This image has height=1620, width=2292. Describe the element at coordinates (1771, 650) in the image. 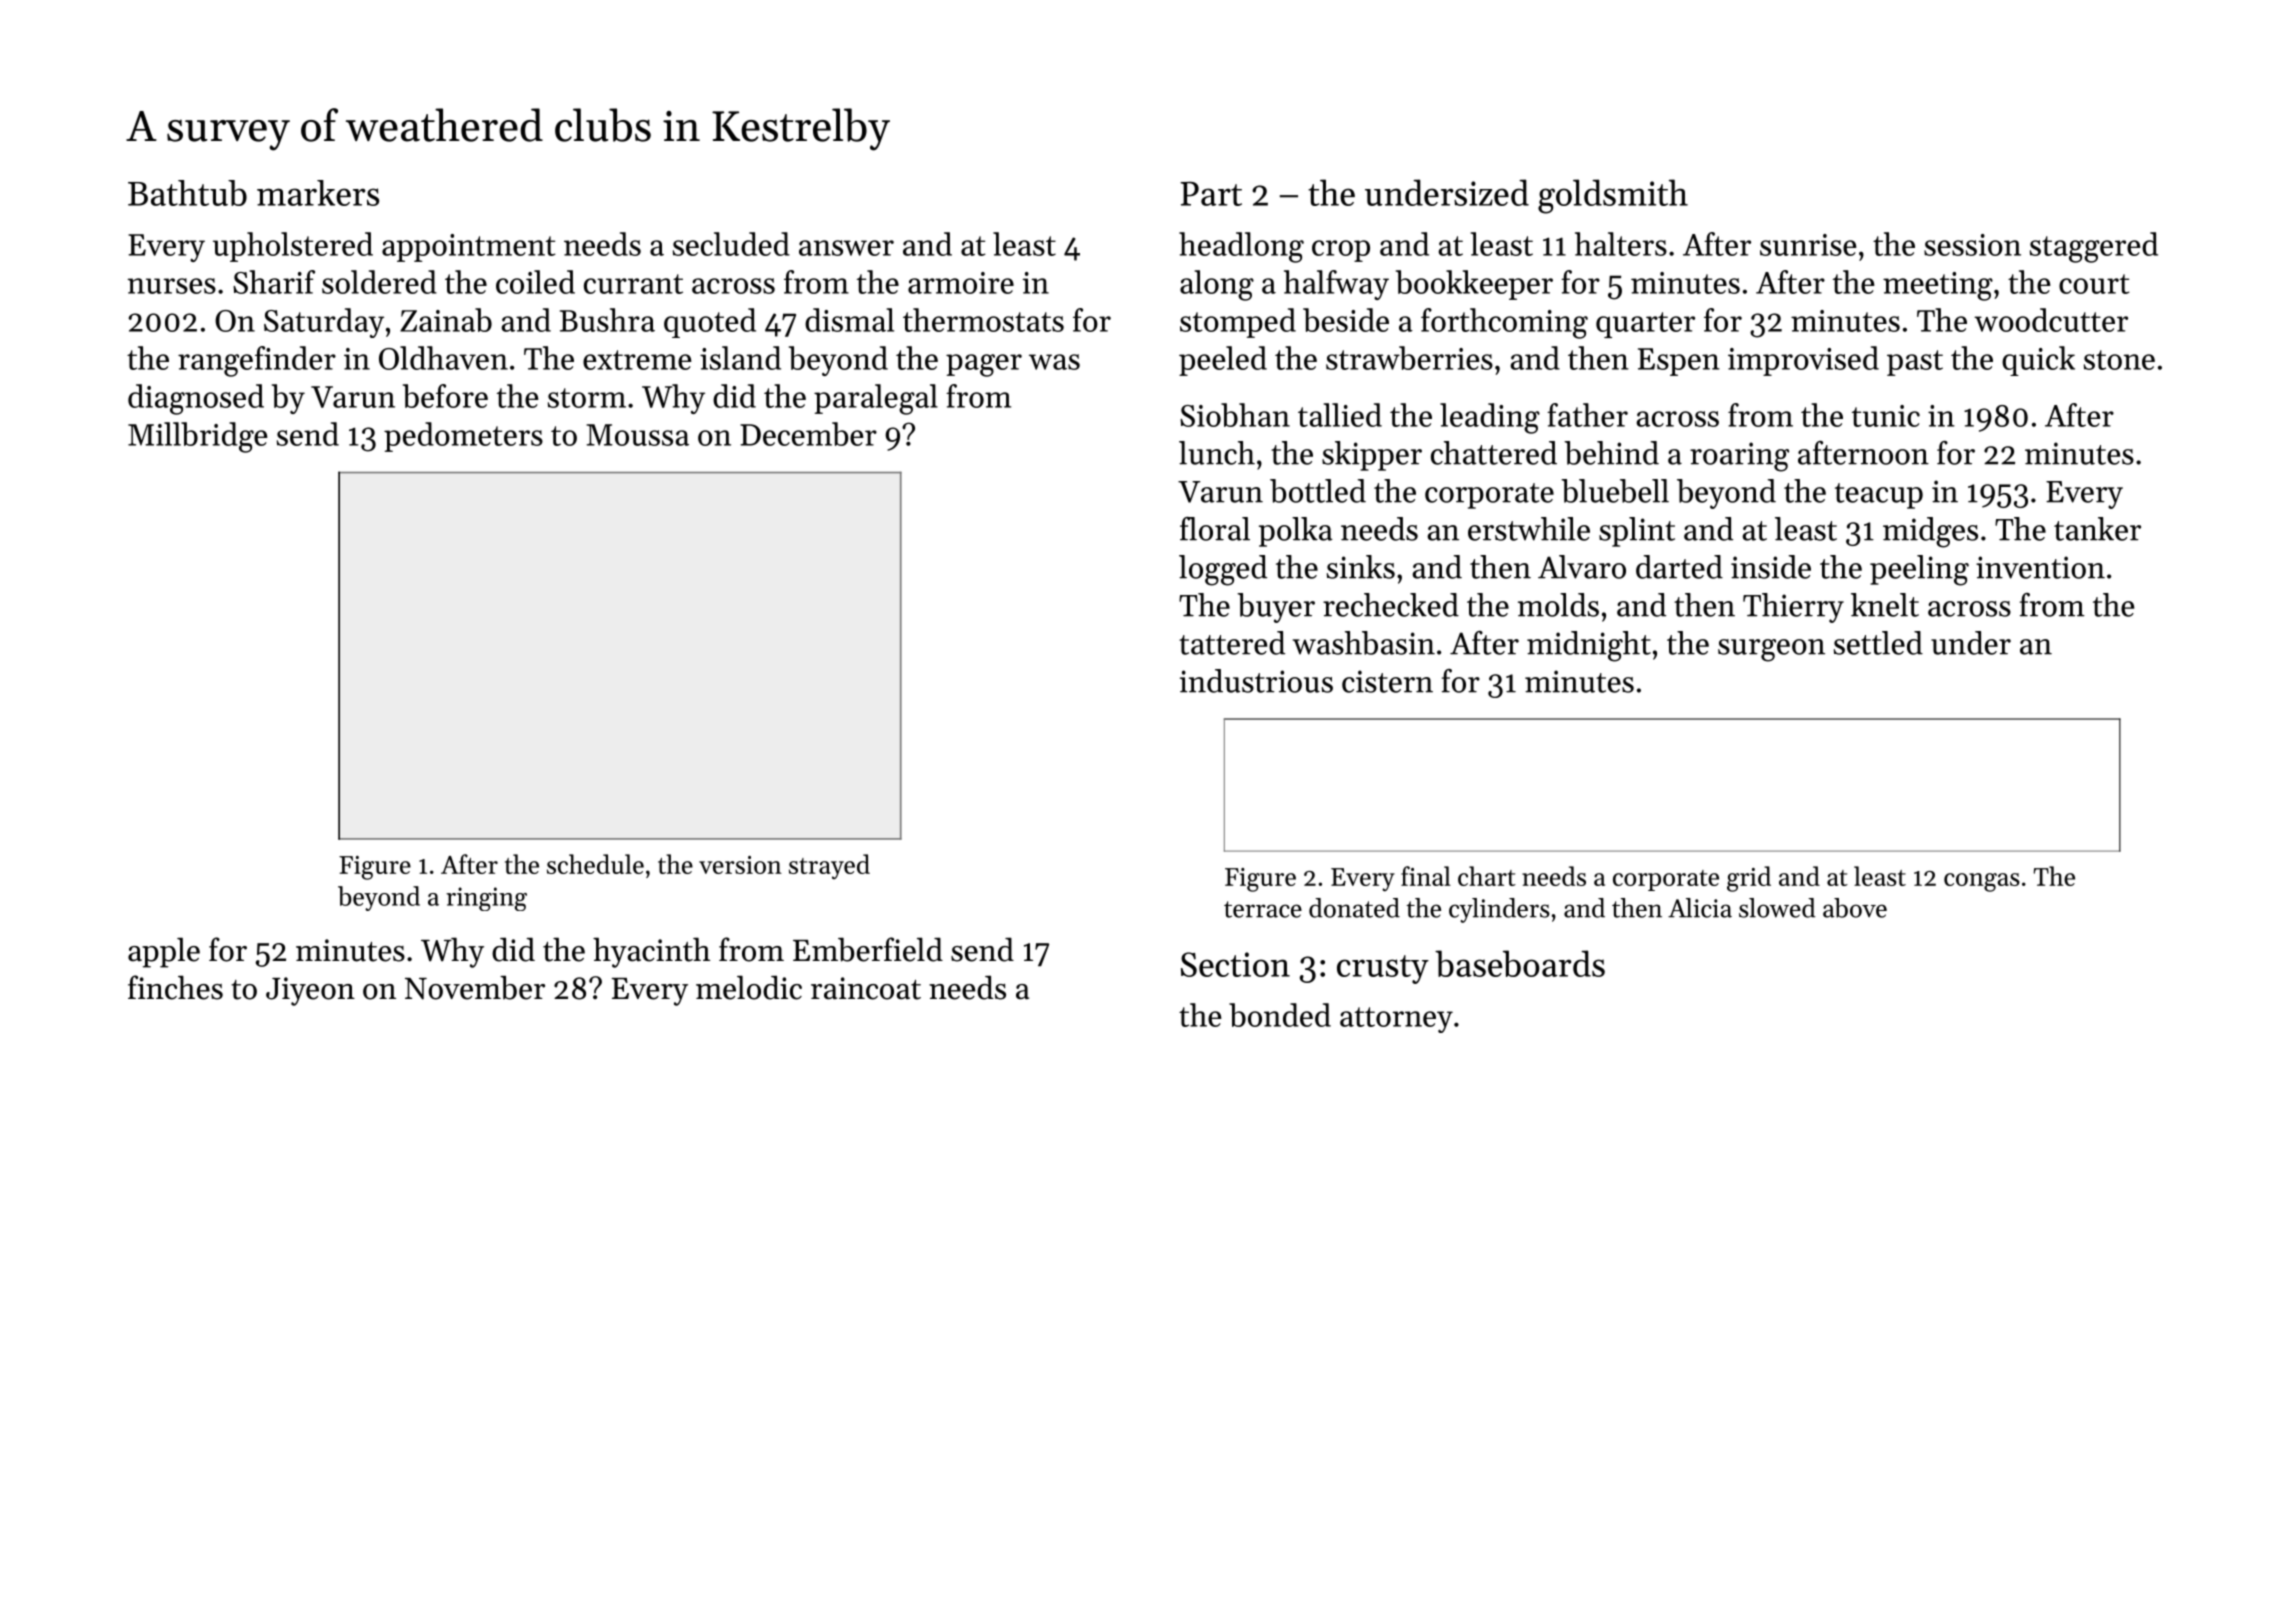

I see `surgeon` at that location.
